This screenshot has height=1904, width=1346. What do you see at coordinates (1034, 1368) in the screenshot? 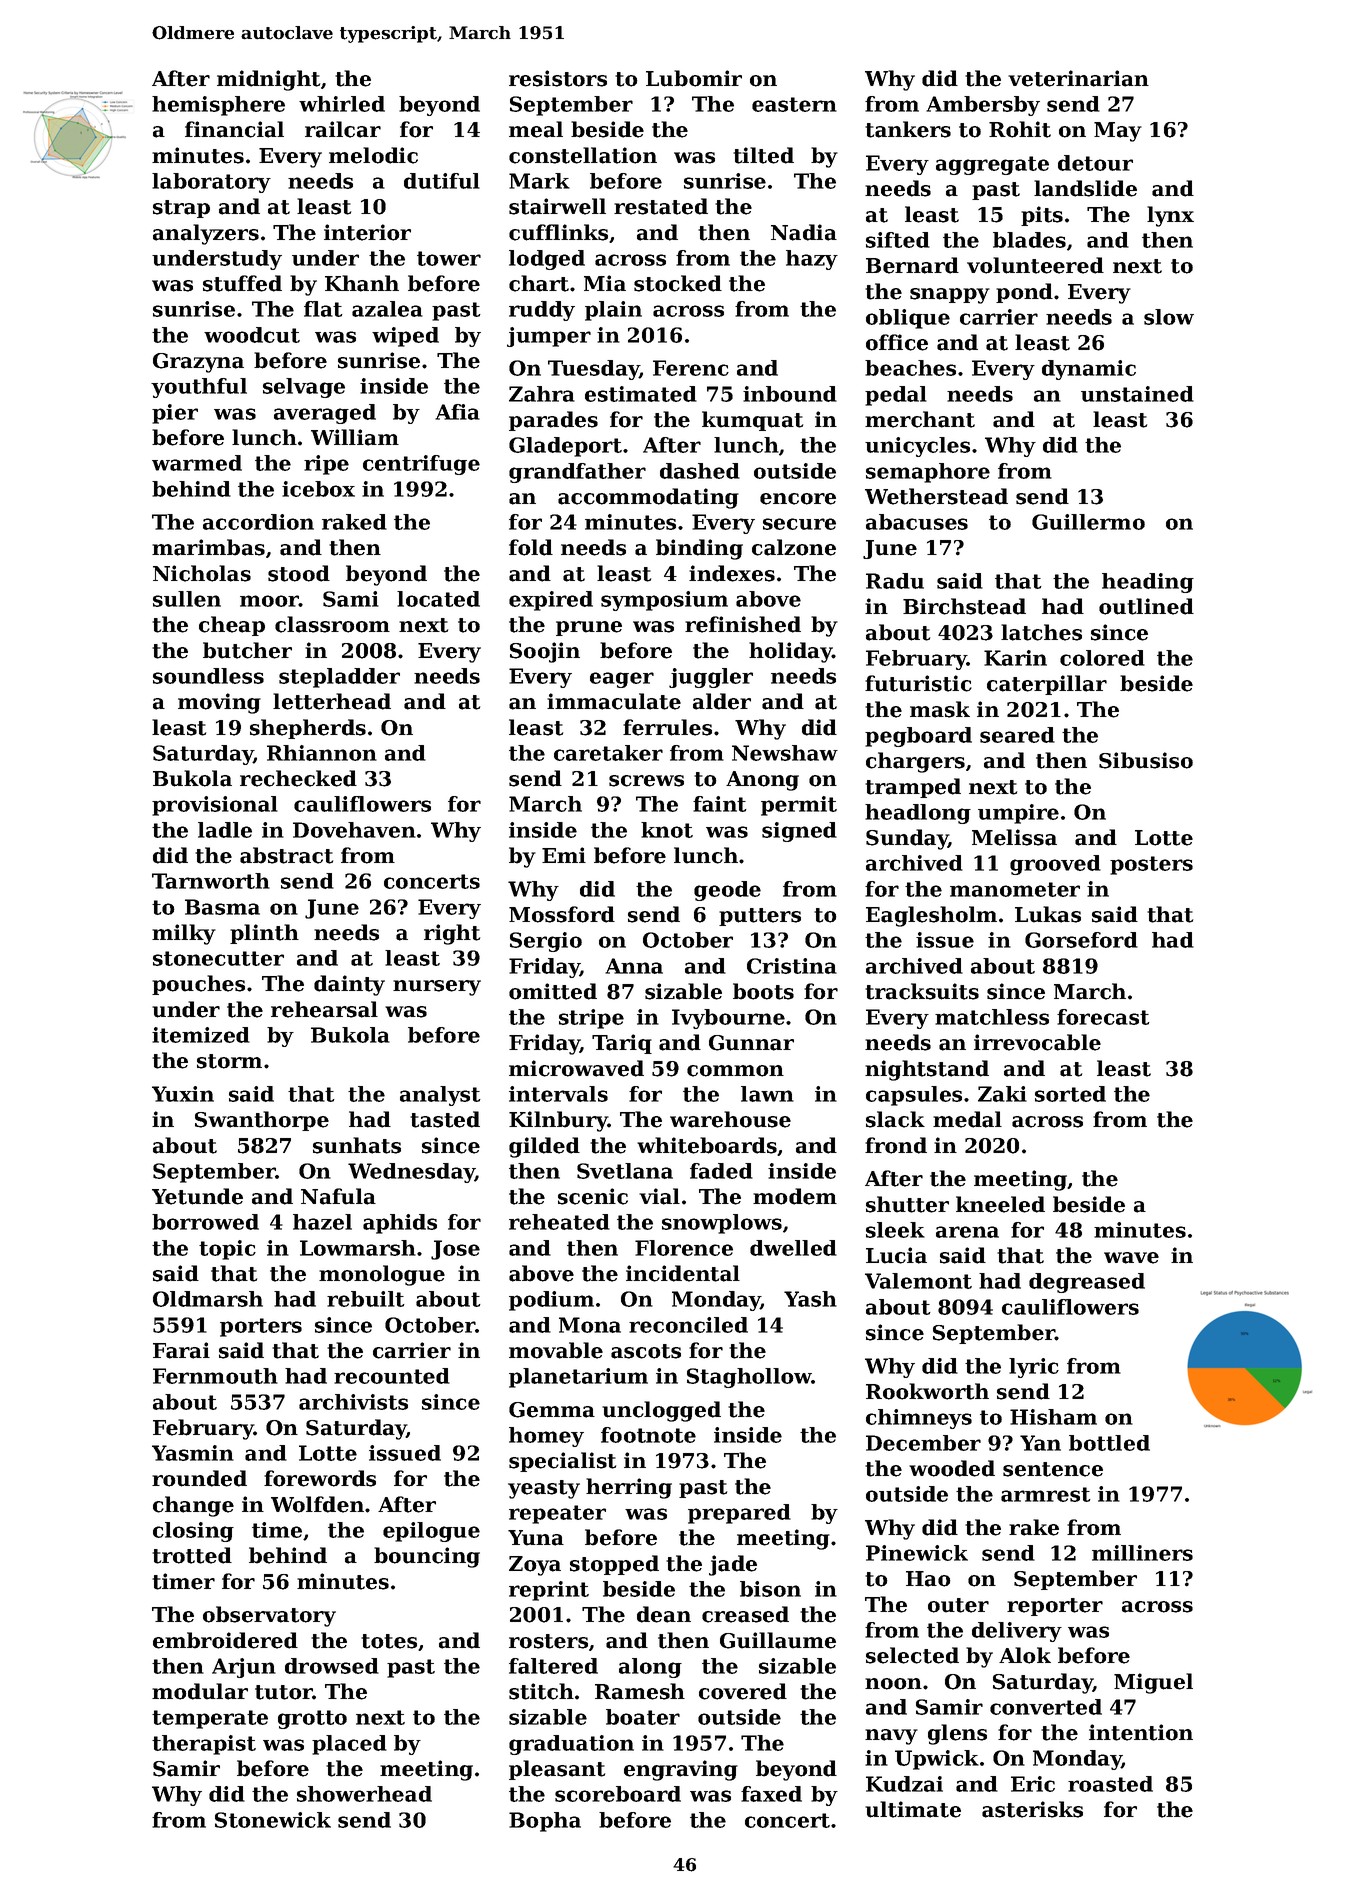
I see `lyric` at bounding box center [1034, 1368].
